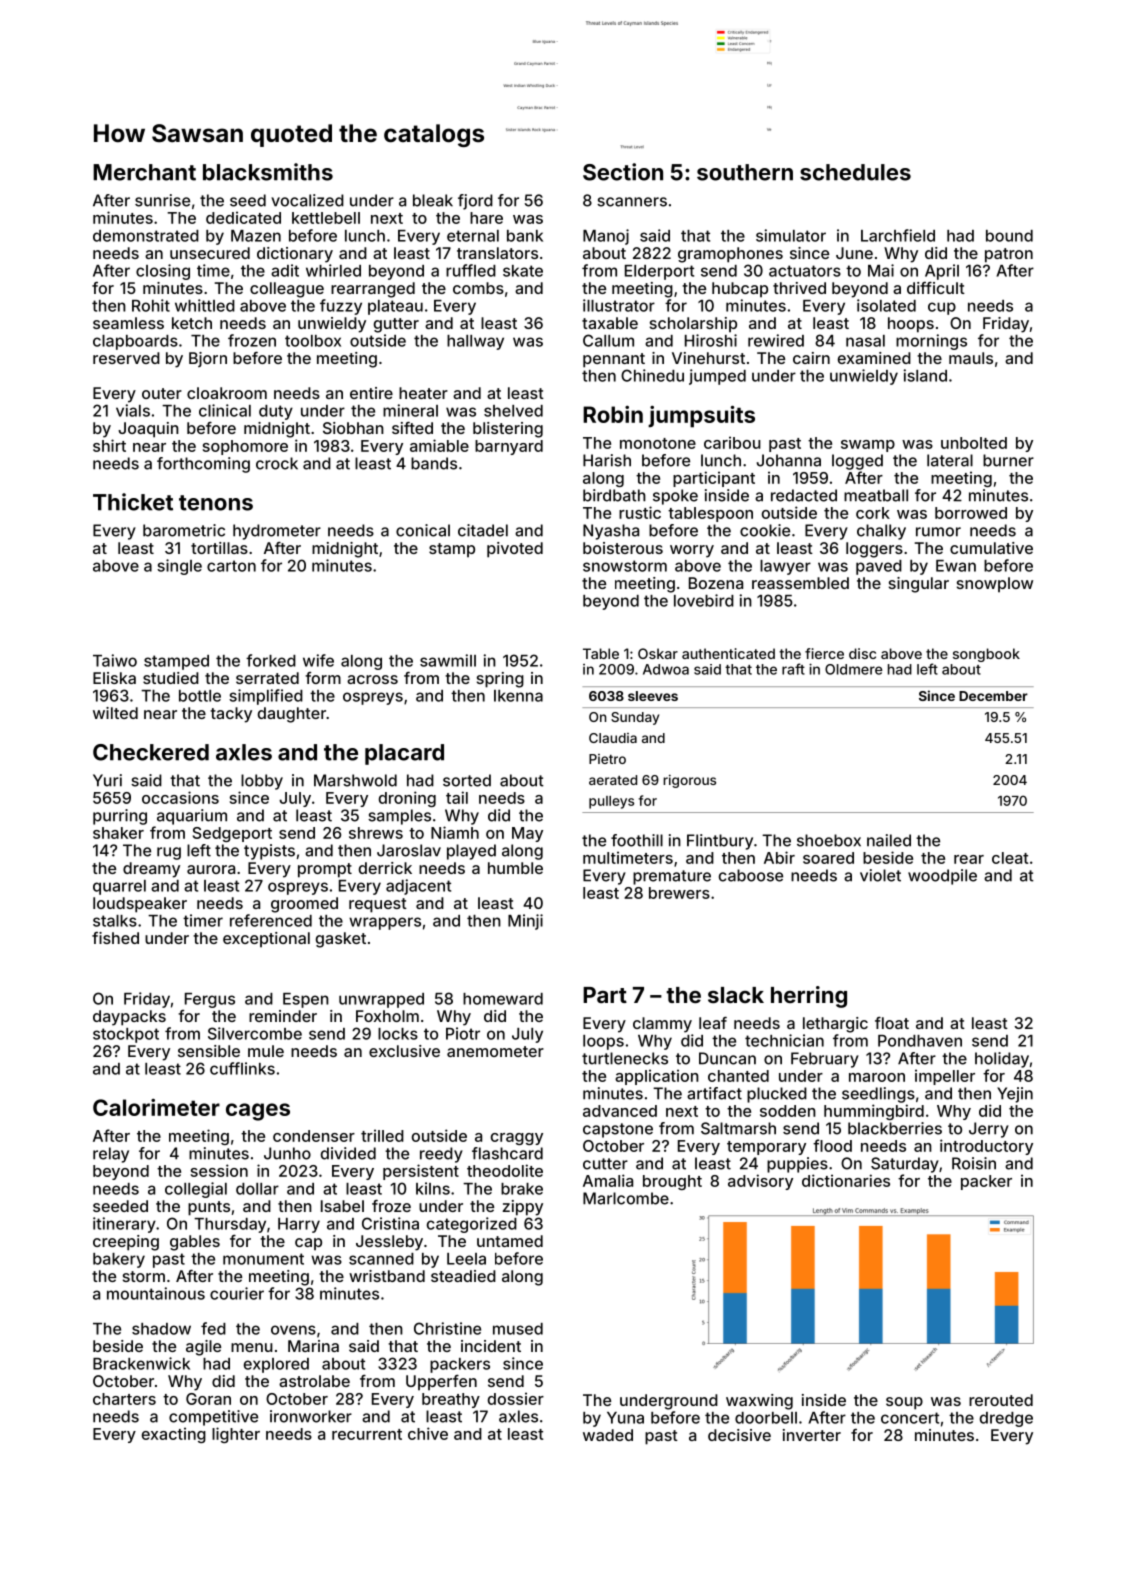 The image size is (1126, 1592). Describe the element at coordinates (525, 236) in the screenshot. I see `bank` at that location.
